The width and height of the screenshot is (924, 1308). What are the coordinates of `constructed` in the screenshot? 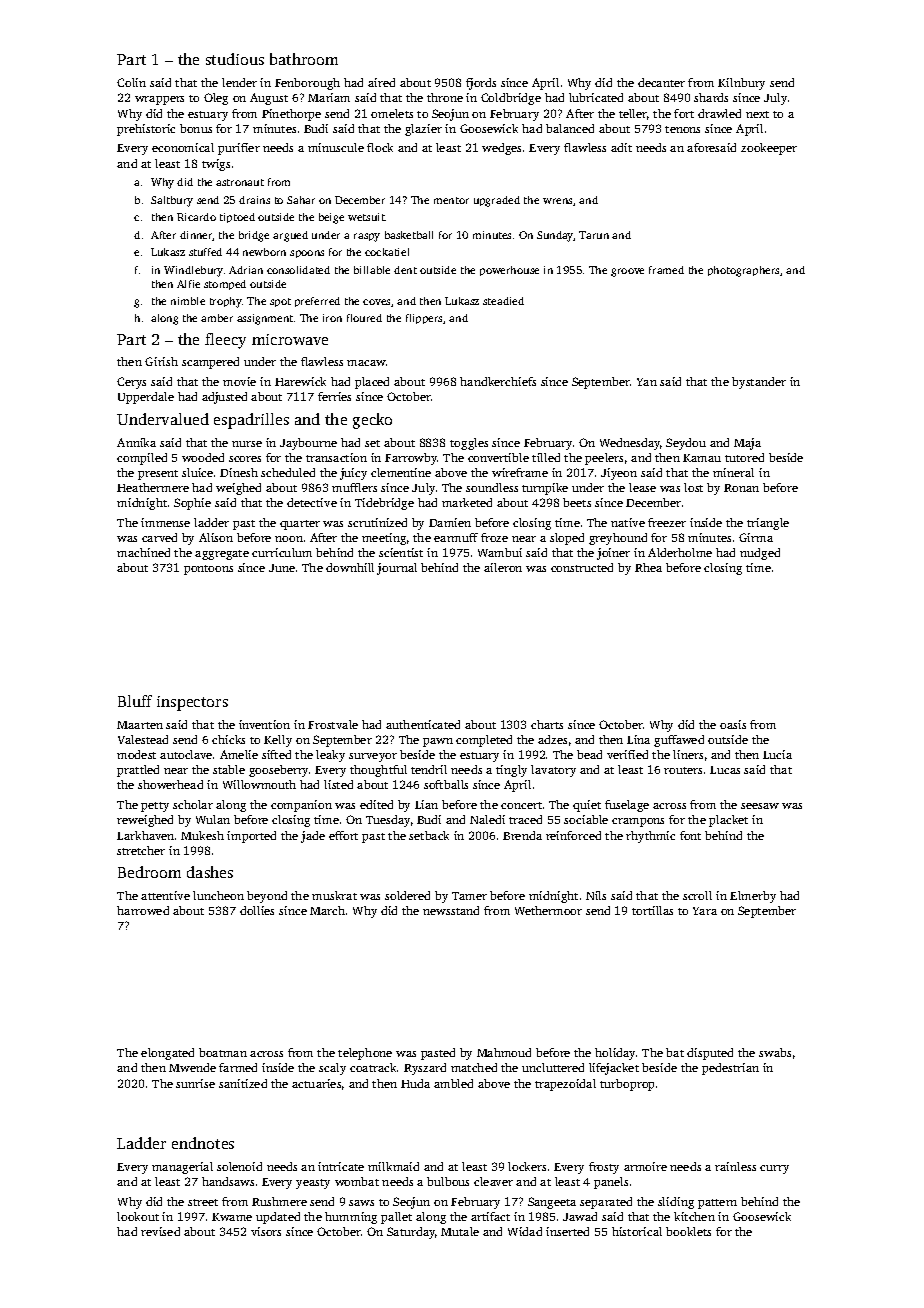 It's located at (582, 567).
